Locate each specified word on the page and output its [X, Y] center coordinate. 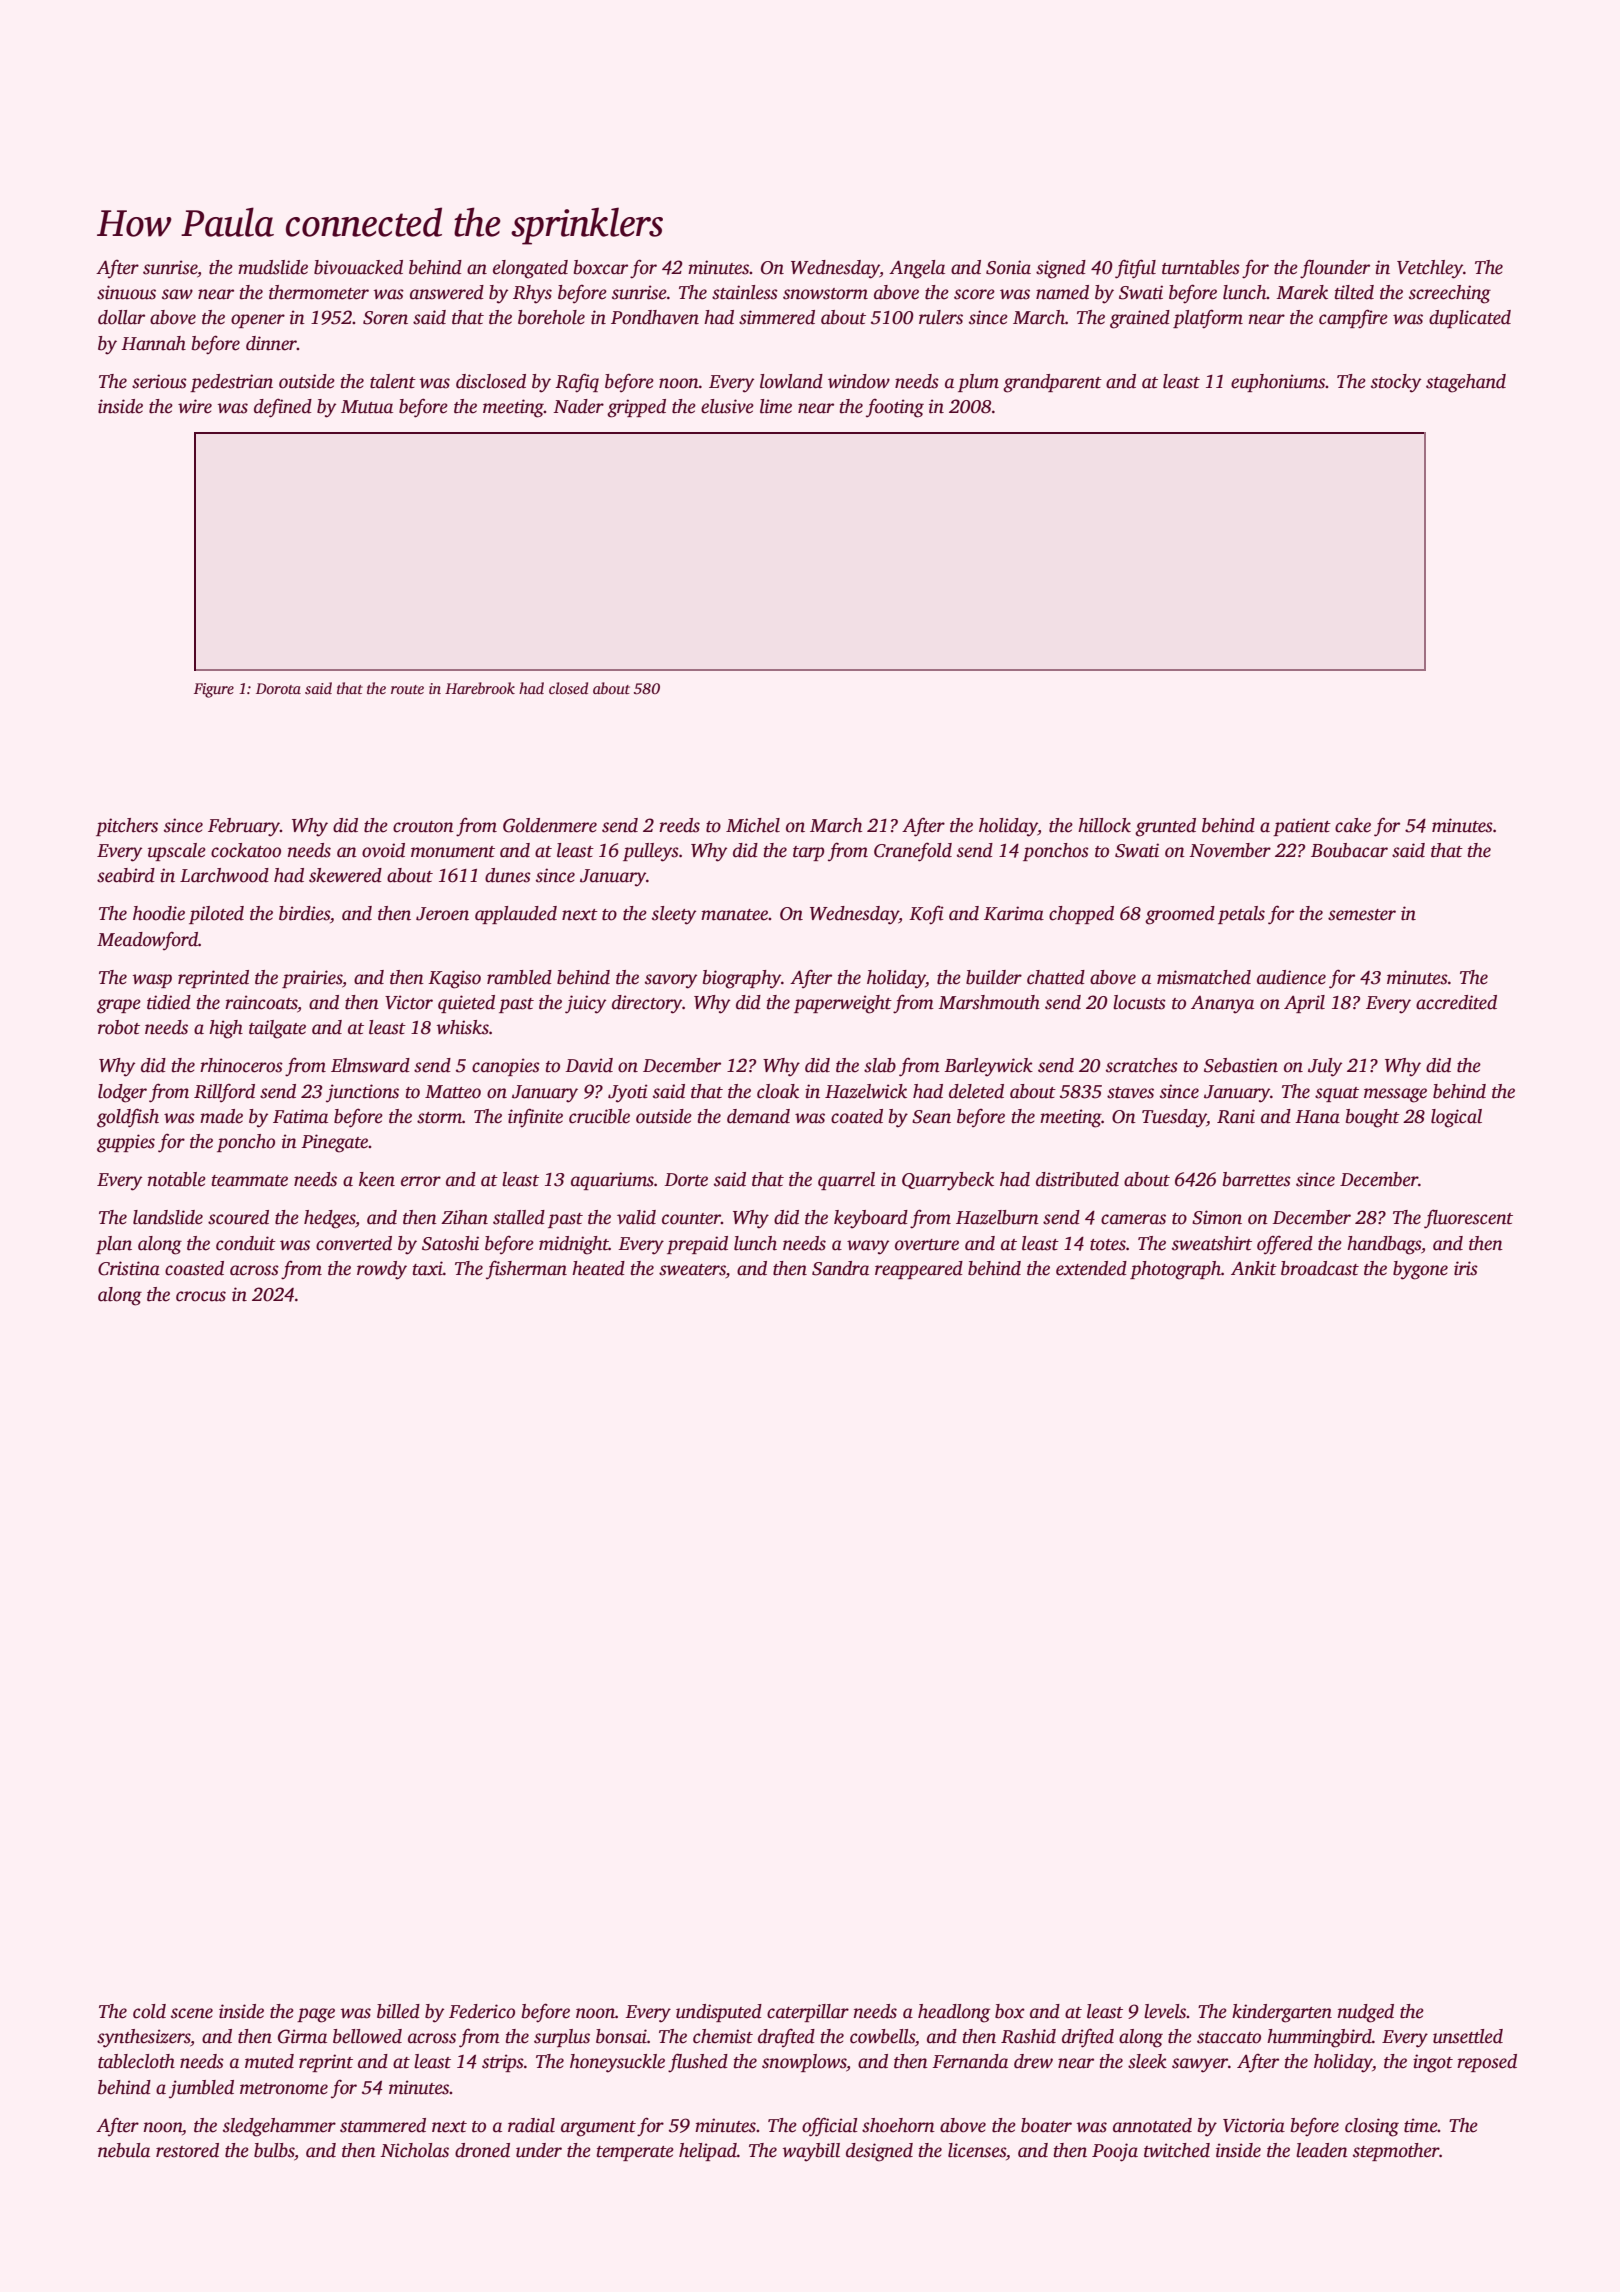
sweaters [692, 1271]
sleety [674, 915]
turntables [1201, 267]
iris [1466, 1268]
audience [1291, 977]
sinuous [126, 292]
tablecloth [136, 2061]
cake [1353, 825]
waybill [811, 2152]
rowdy [382, 1270]
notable [177, 1179]
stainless [745, 292]
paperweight [843, 1004]
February [244, 827]
